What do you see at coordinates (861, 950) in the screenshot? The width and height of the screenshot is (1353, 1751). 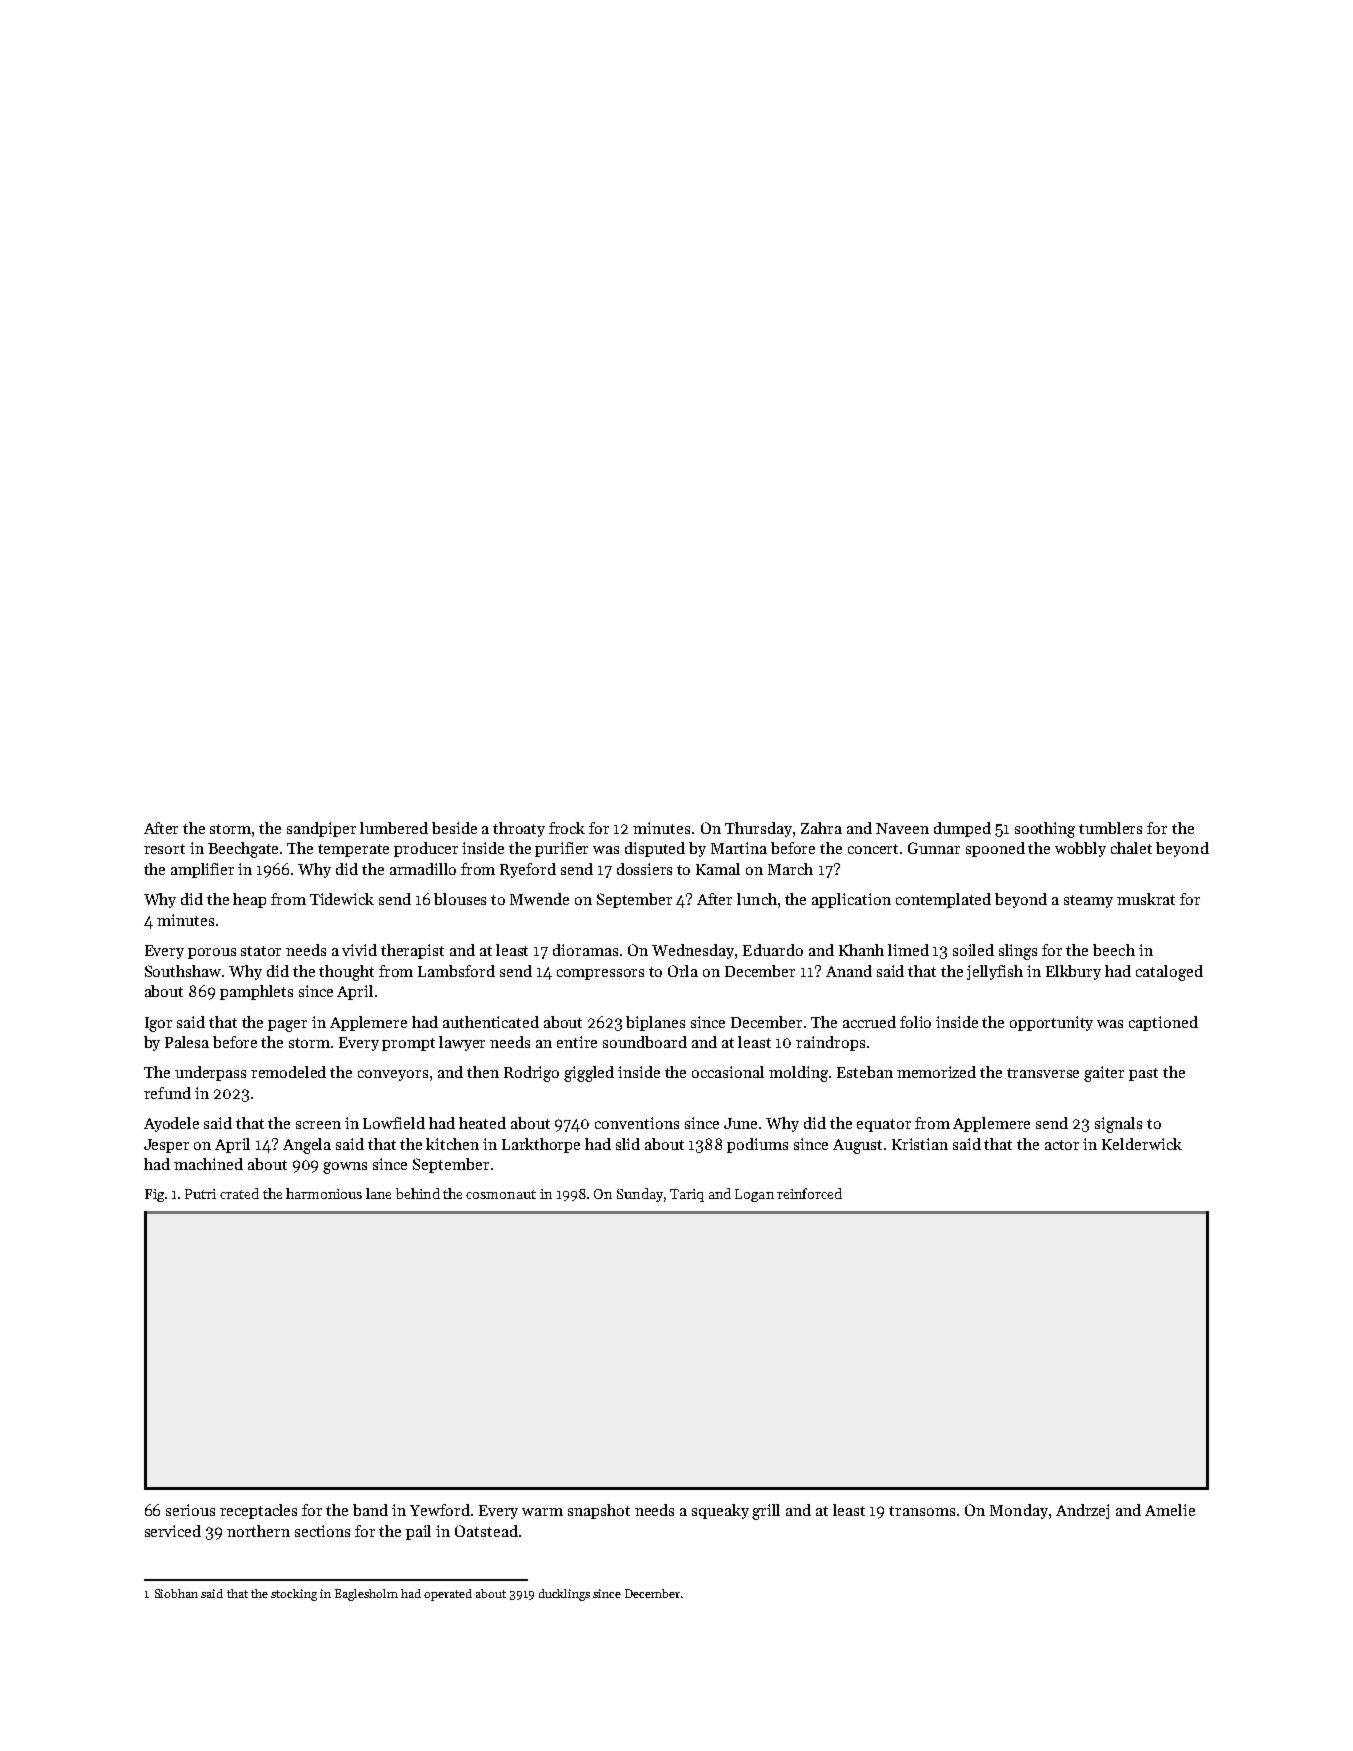 I see `Khanh` at bounding box center [861, 950].
